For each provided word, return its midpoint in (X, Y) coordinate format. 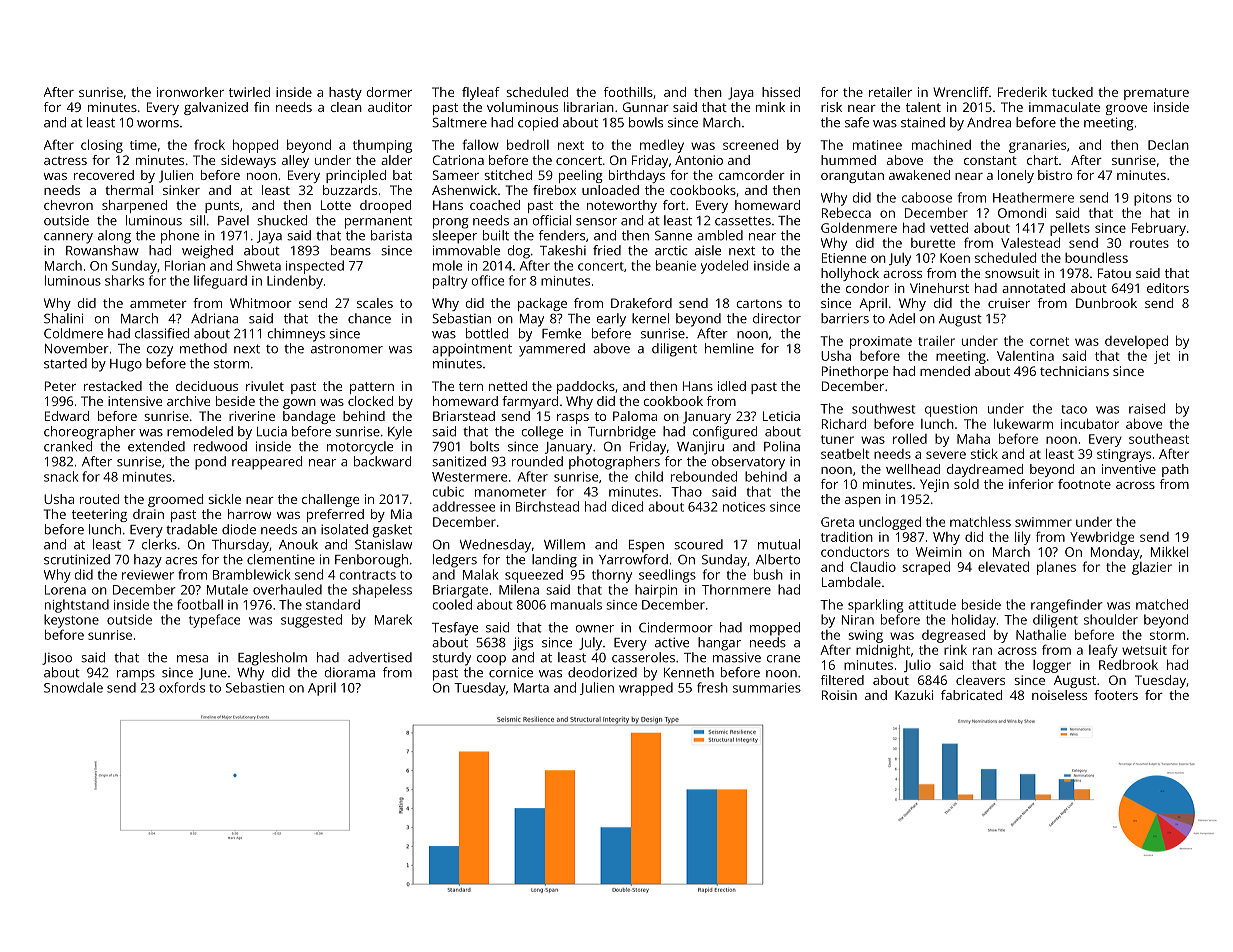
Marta (531, 688)
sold (966, 484)
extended (156, 446)
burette (933, 243)
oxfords (182, 687)
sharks (124, 280)
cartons (759, 303)
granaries (1037, 146)
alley (295, 161)
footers (1116, 695)
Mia (401, 514)
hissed (781, 92)
